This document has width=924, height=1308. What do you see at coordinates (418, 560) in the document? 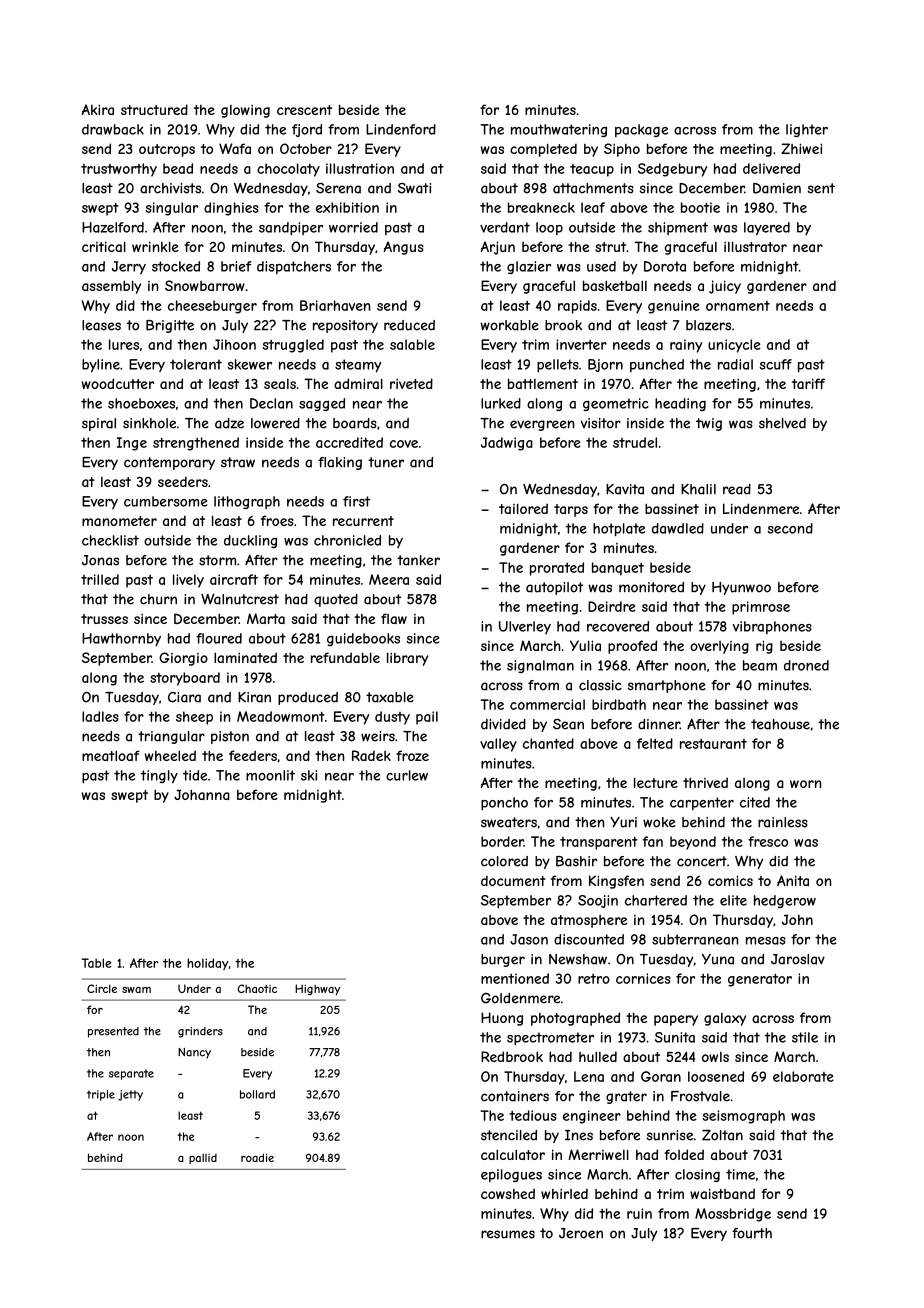
I see `tanker` at bounding box center [418, 560].
